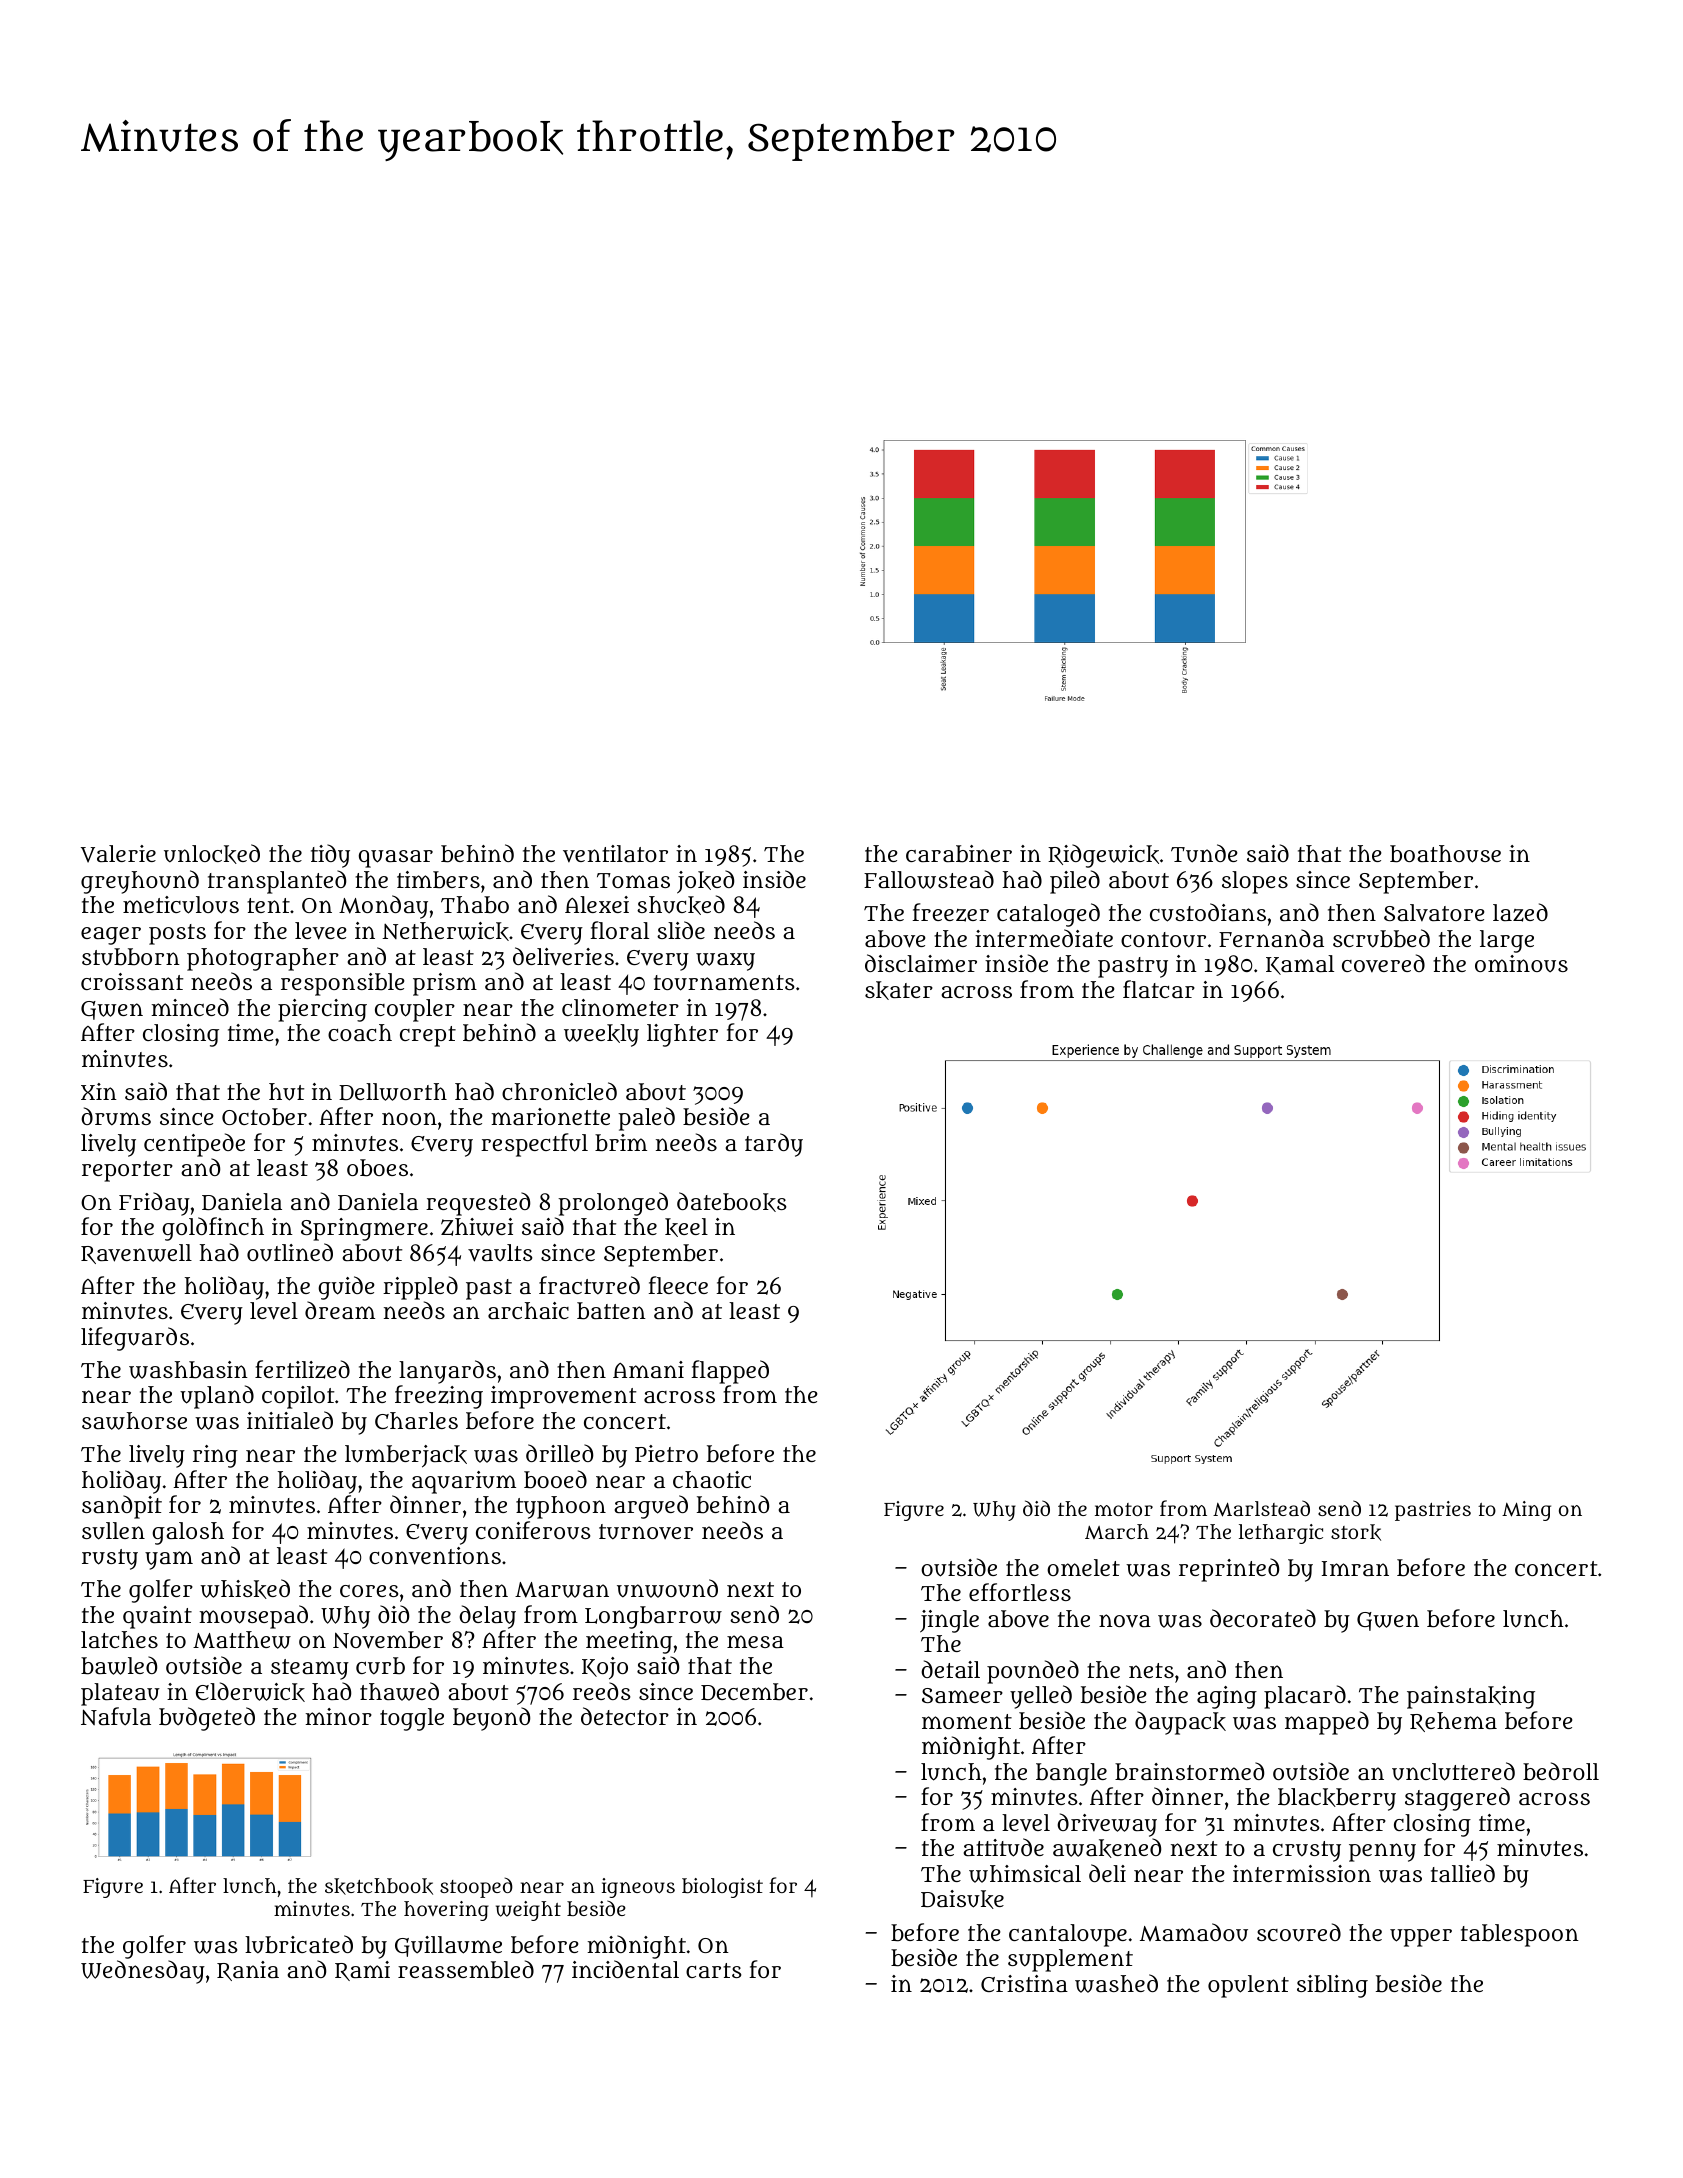 This image has width=1683, height=2178. I want to click on moment, so click(967, 1721).
